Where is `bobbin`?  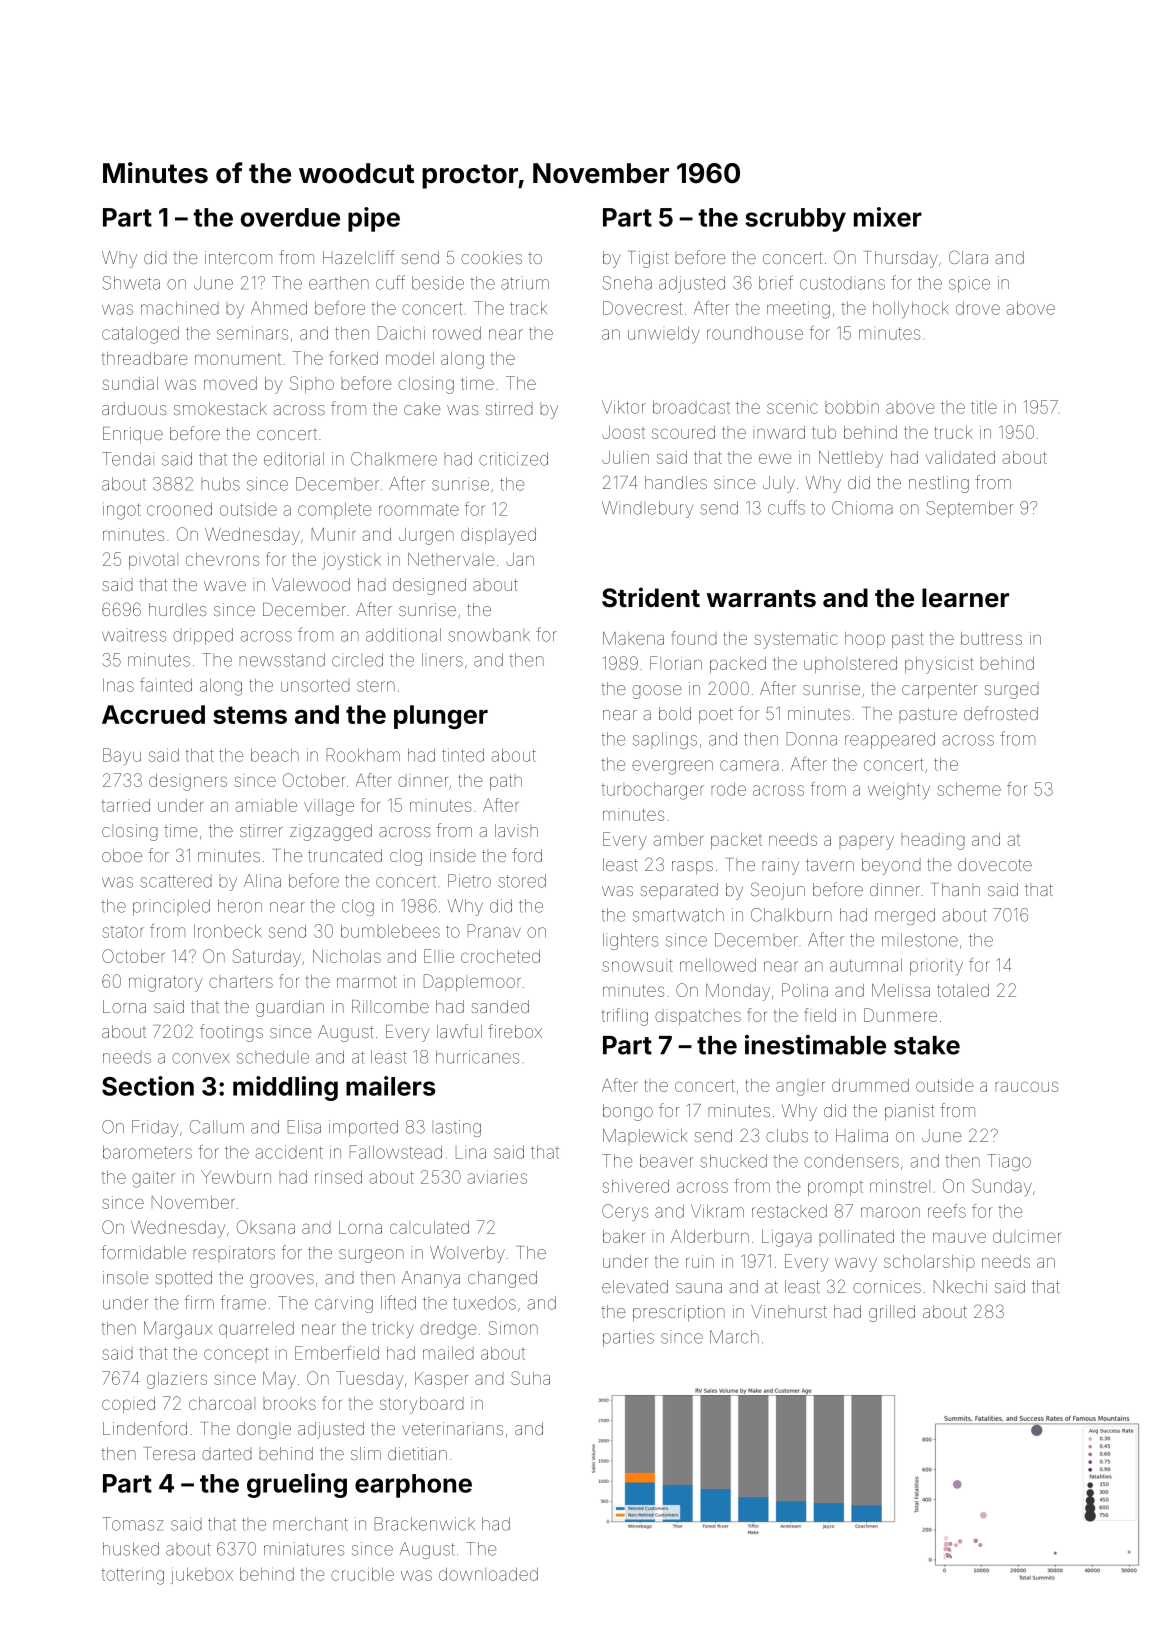
bobbin is located at coordinates (852, 407).
